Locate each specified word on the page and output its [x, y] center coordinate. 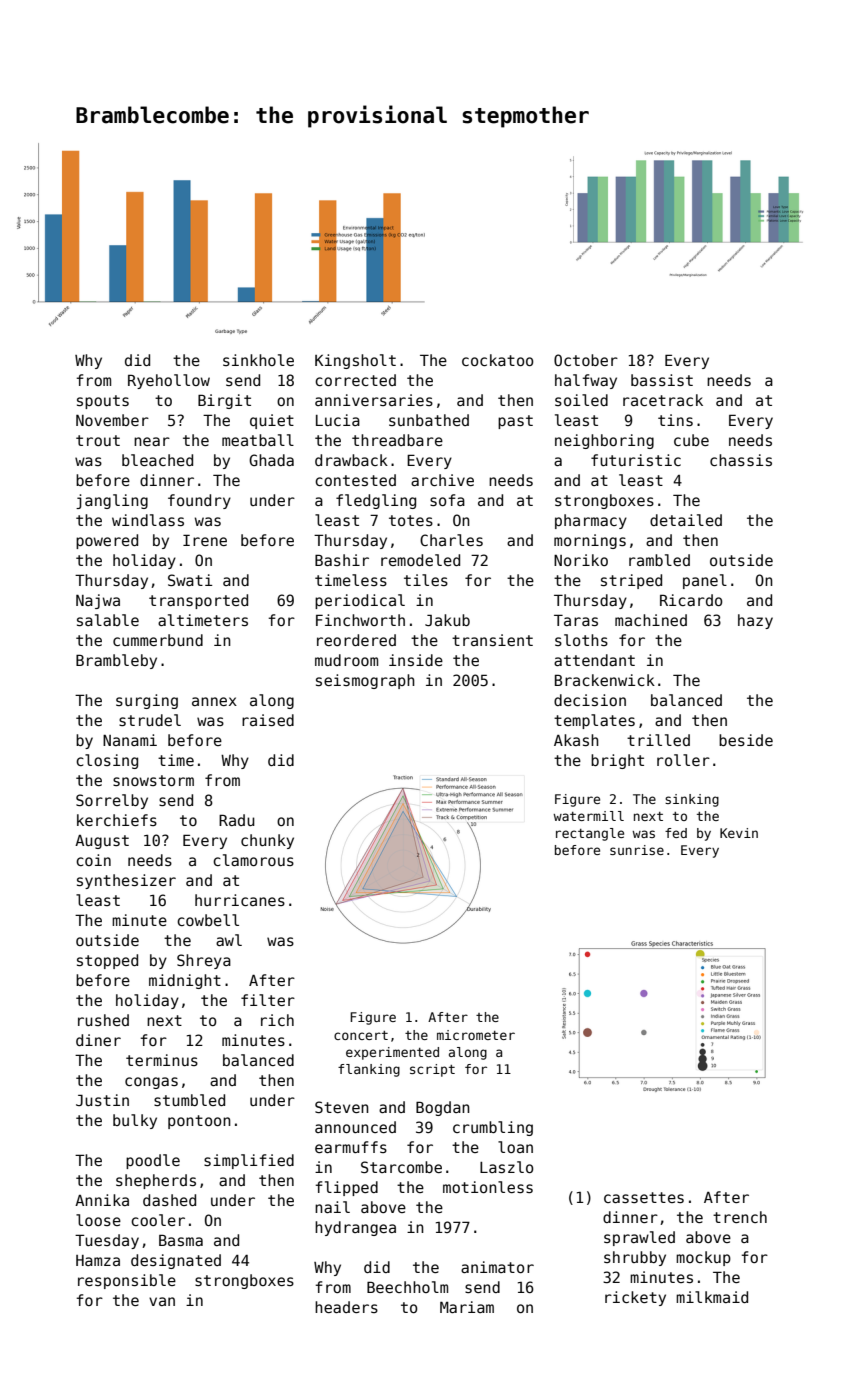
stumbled [189, 1100]
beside [746, 740]
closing [107, 761]
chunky [267, 841]
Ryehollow [169, 381]
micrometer [476, 1035]
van [162, 1301]
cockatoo [498, 360]
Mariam [467, 1307]
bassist [662, 380]
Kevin [739, 833]
